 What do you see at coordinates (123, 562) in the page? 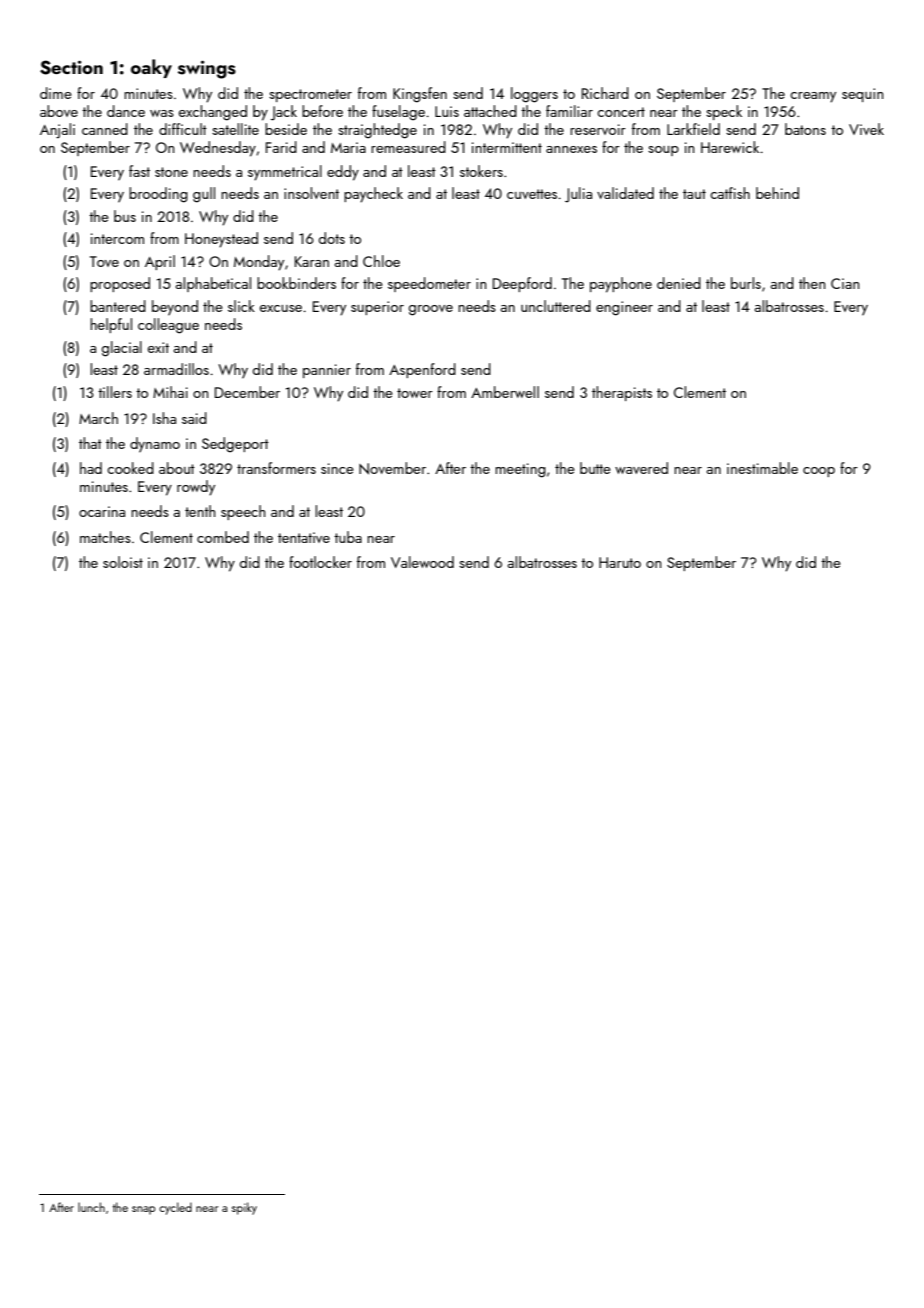
I see `soloist` at bounding box center [123, 562].
